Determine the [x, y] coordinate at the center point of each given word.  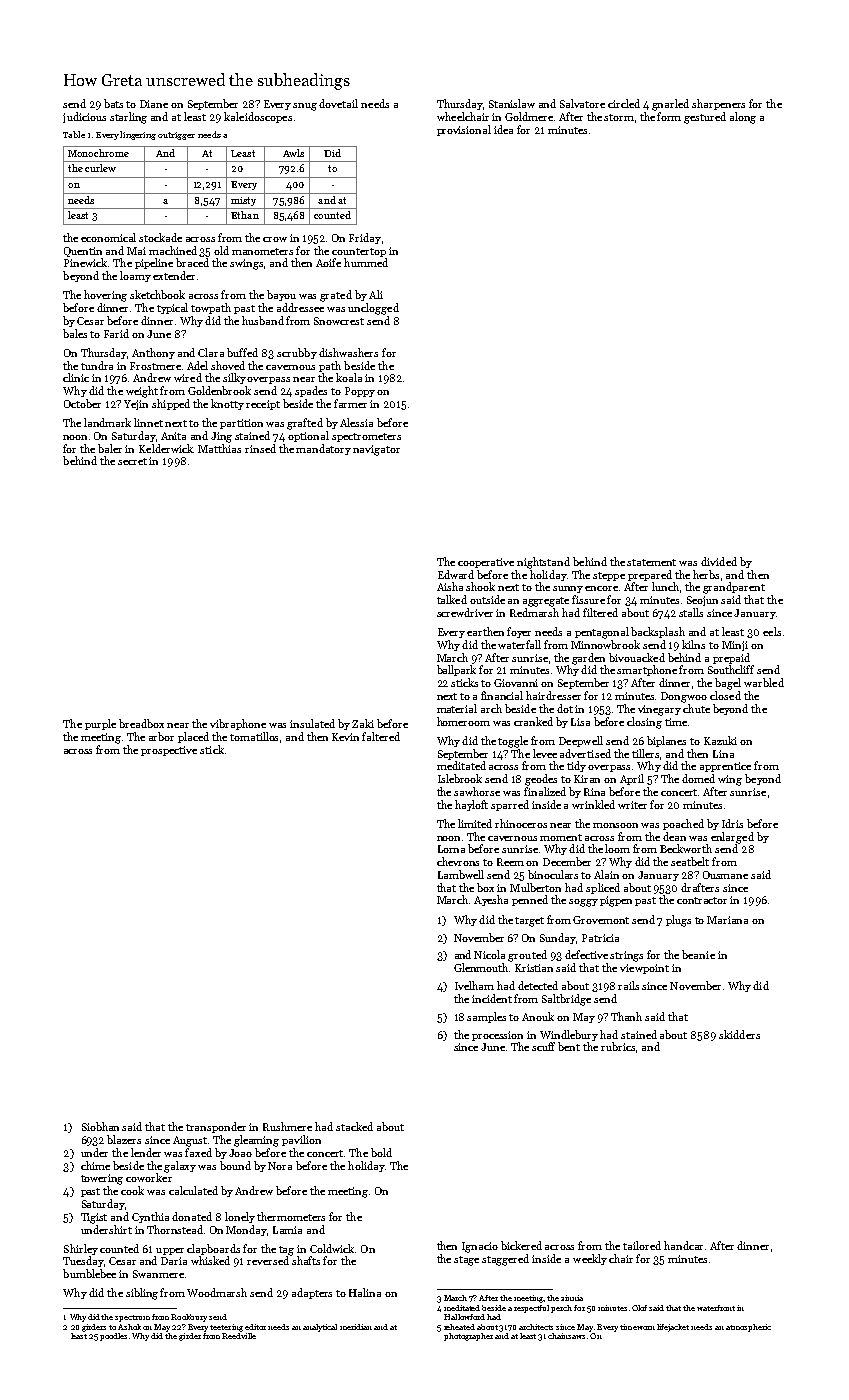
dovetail [338, 103]
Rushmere [287, 1126]
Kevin [345, 737]
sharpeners [718, 104]
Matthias [219, 448]
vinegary [659, 710]
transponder [216, 1127]
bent [569, 1046]
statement [651, 562]
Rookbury [189, 1318]
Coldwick [332, 1248]
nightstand [543, 563]
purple [100, 724]
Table [74, 134]
